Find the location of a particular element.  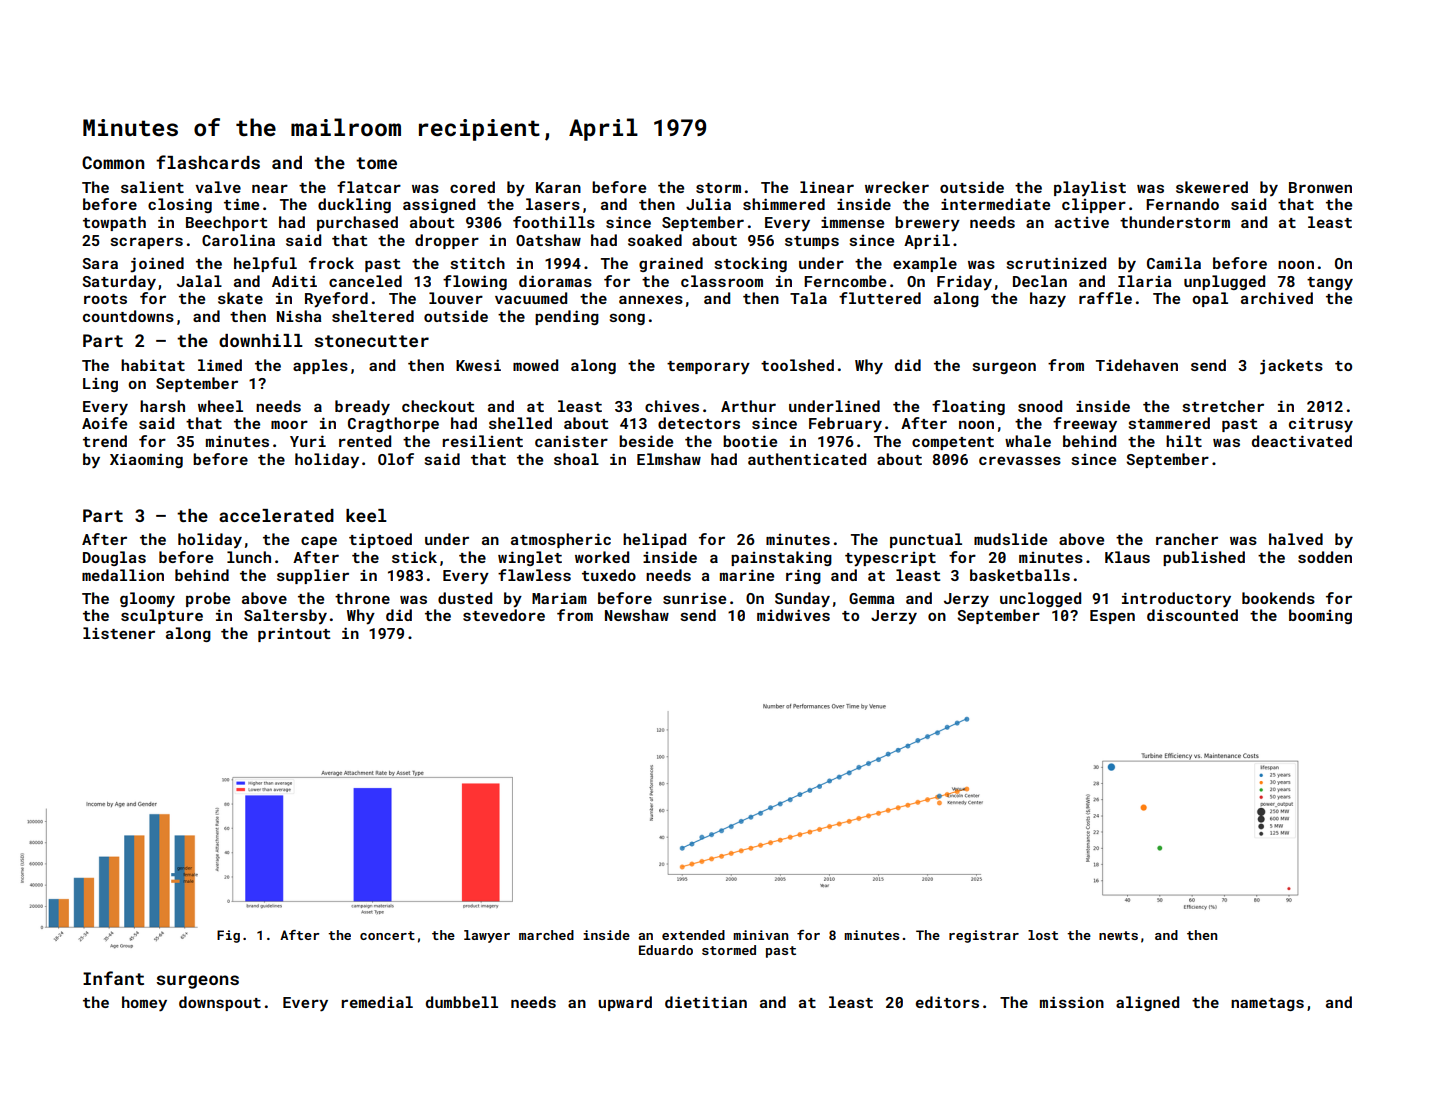

Gemma is located at coordinates (871, 598).
